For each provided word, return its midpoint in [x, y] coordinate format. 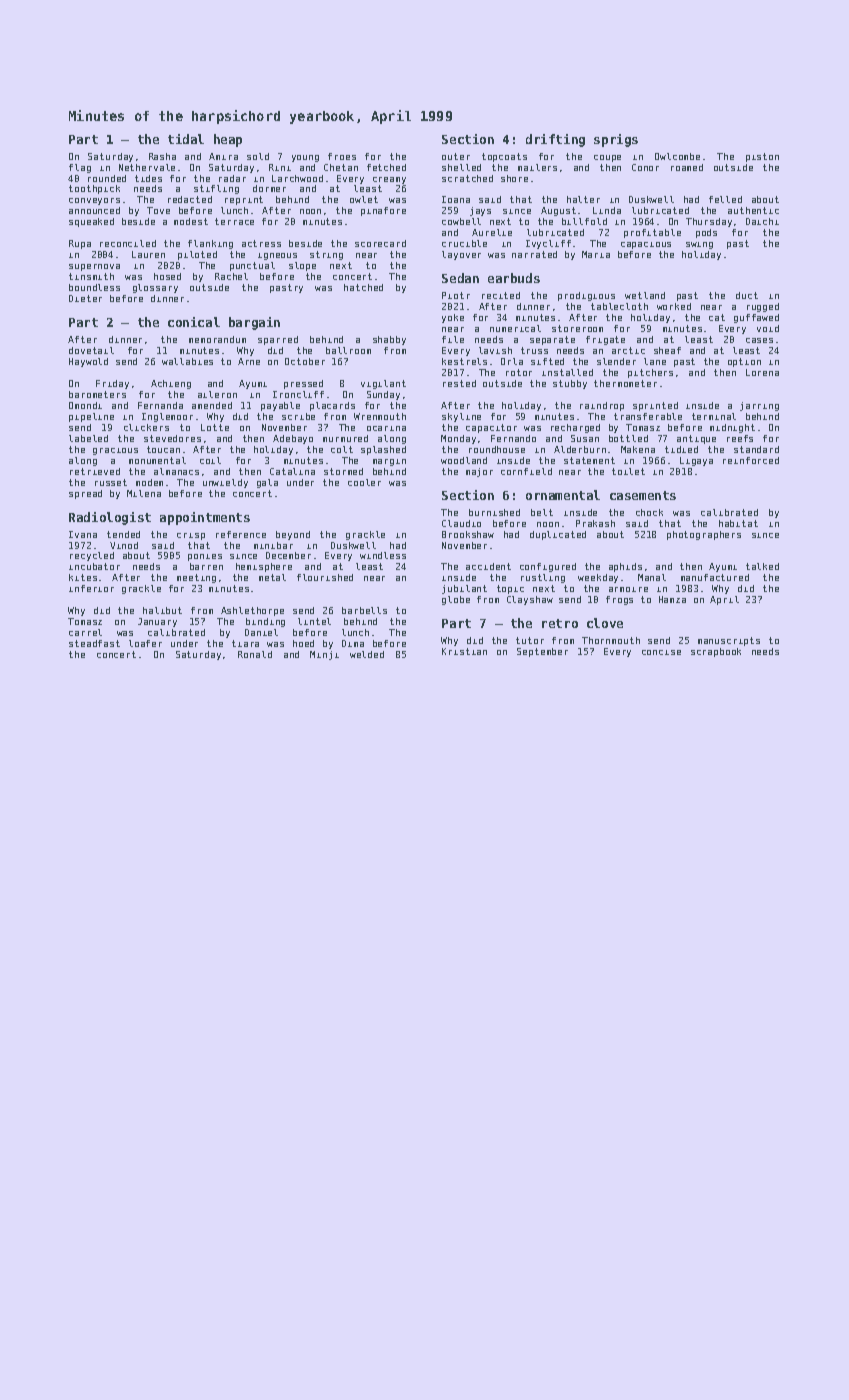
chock [649, 512]
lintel [314, 621]
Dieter [85, 298]
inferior [91, 588]
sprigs [616, 140]
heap [228, 140]
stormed [343, 471]
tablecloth [619, 306]
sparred [278, 340]
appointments [205, 518]
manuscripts [729, 641]
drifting [555, 140]
